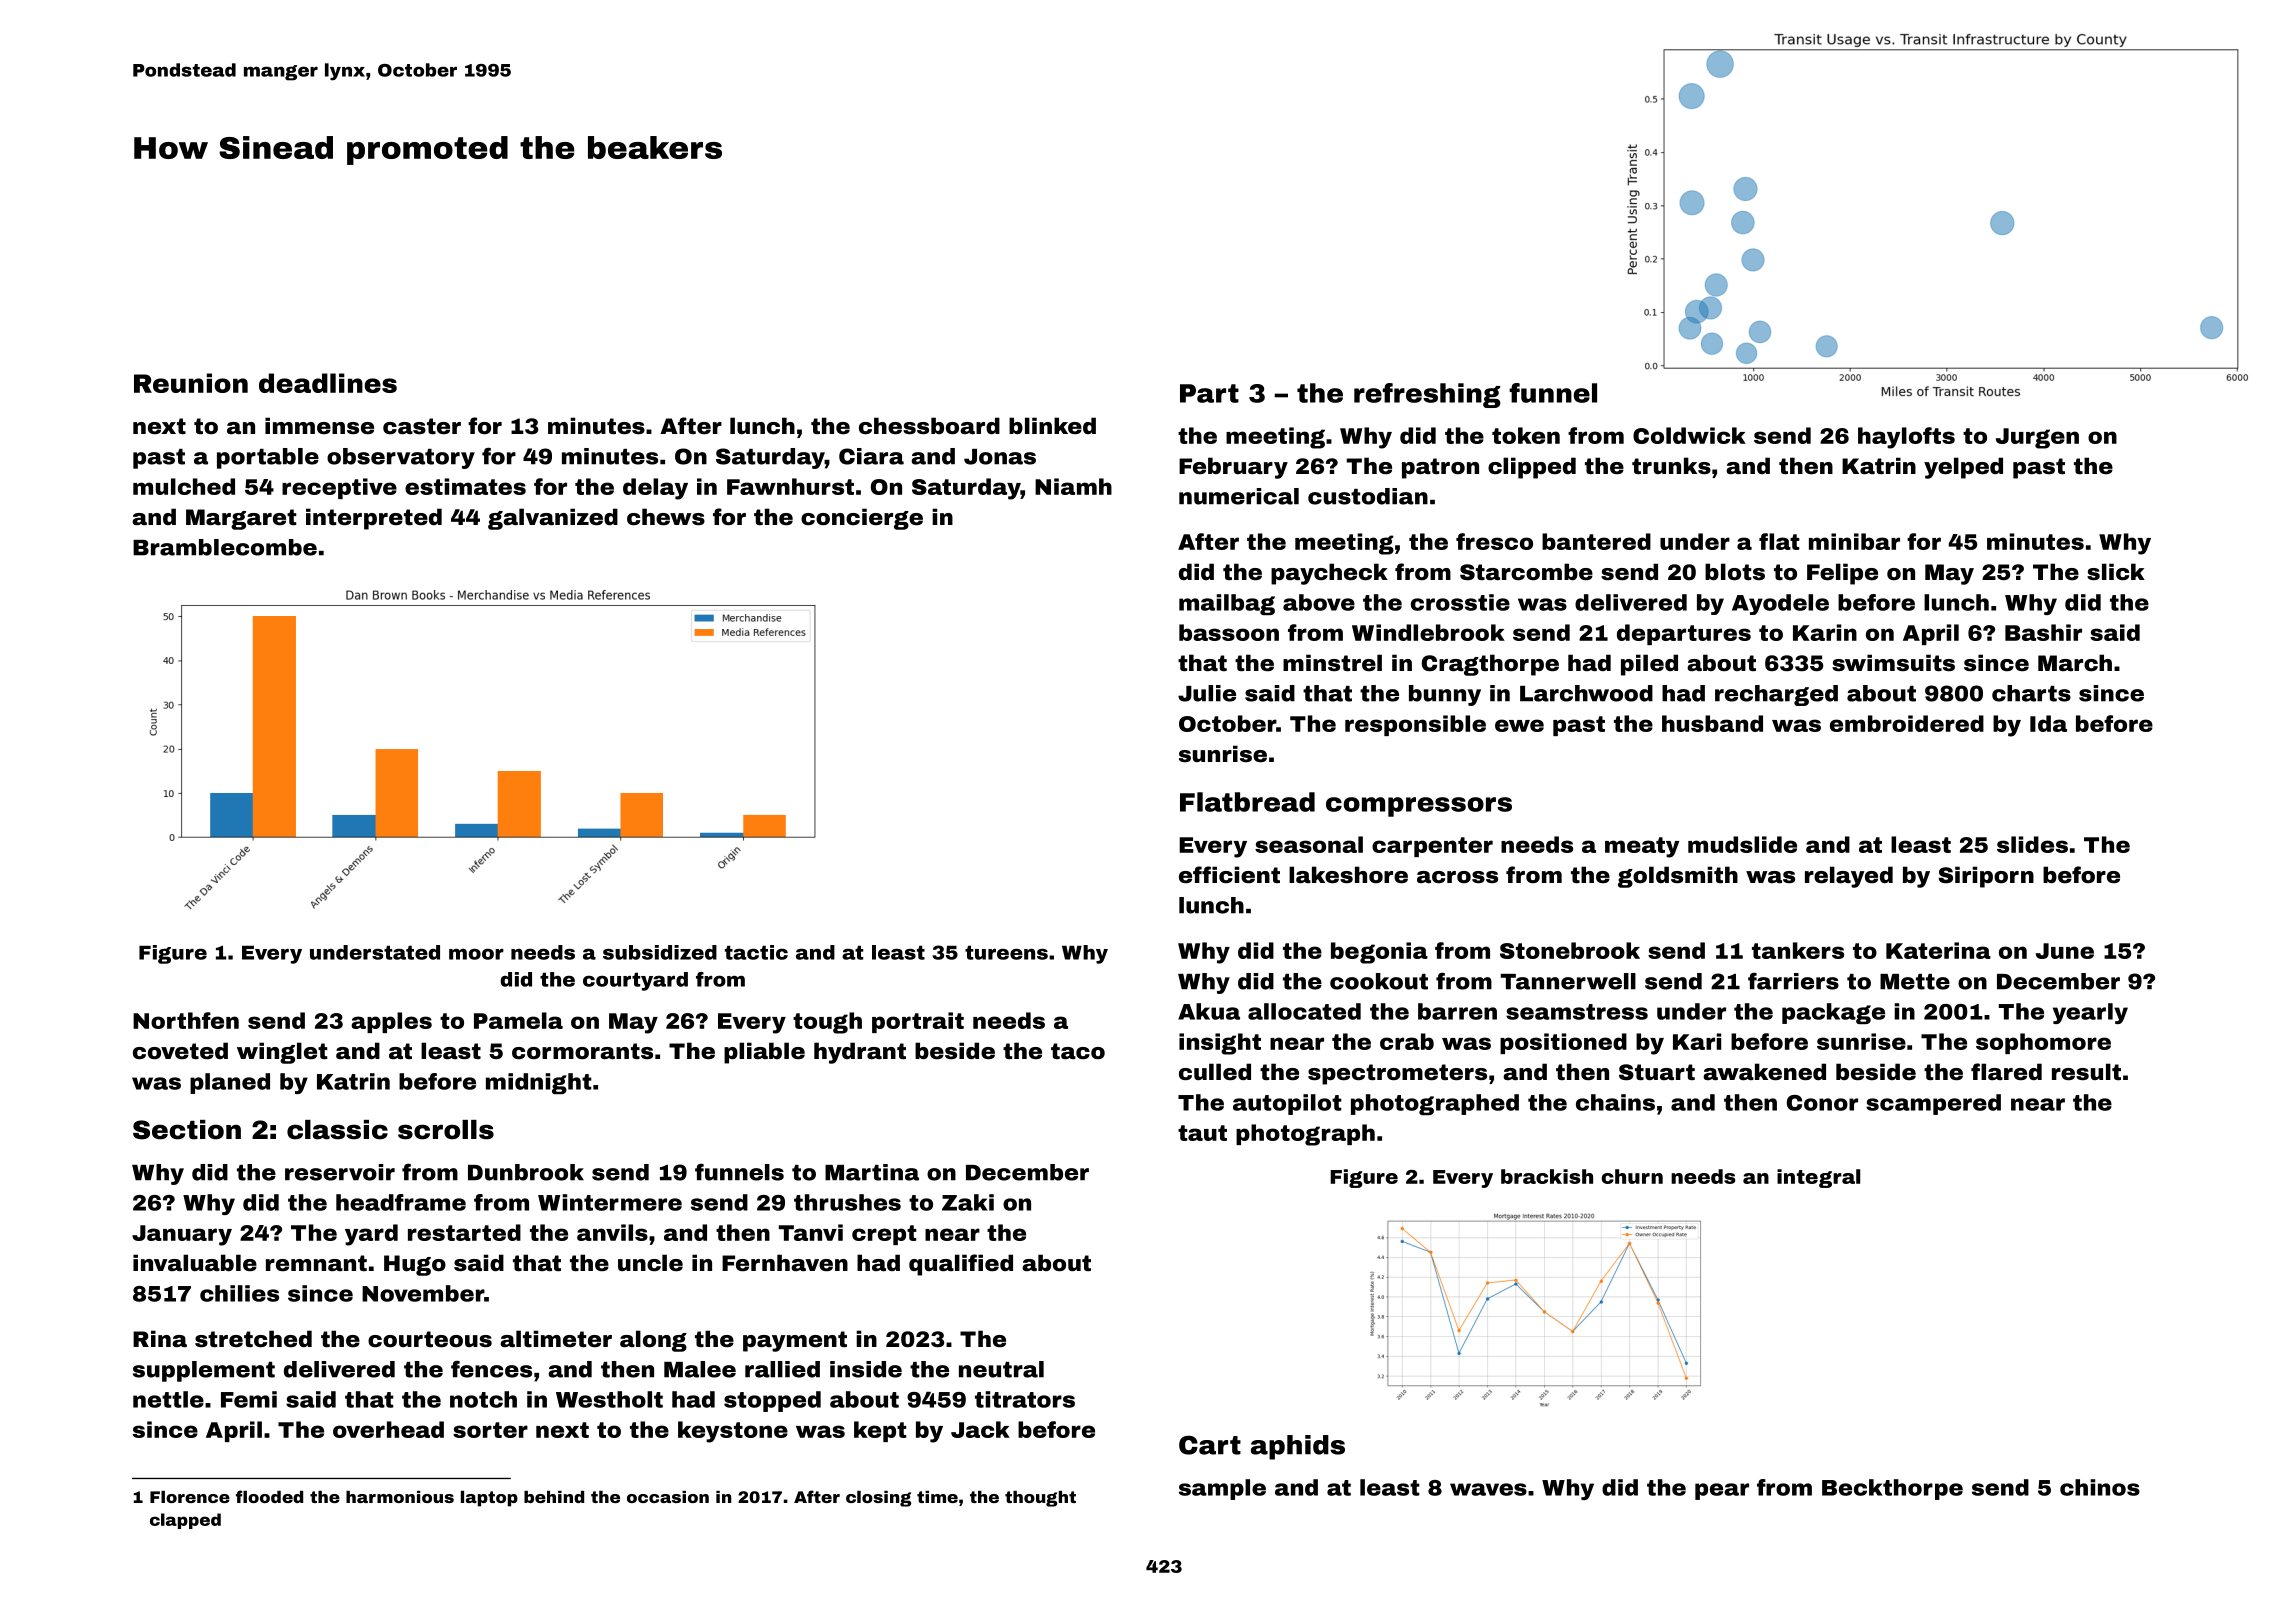 This screenshot has height=1620, width=2292. What do you see at coordinates (225, 547) in the screenshot?
I see `Bramblecombe` at bounding box center [225, 547].
